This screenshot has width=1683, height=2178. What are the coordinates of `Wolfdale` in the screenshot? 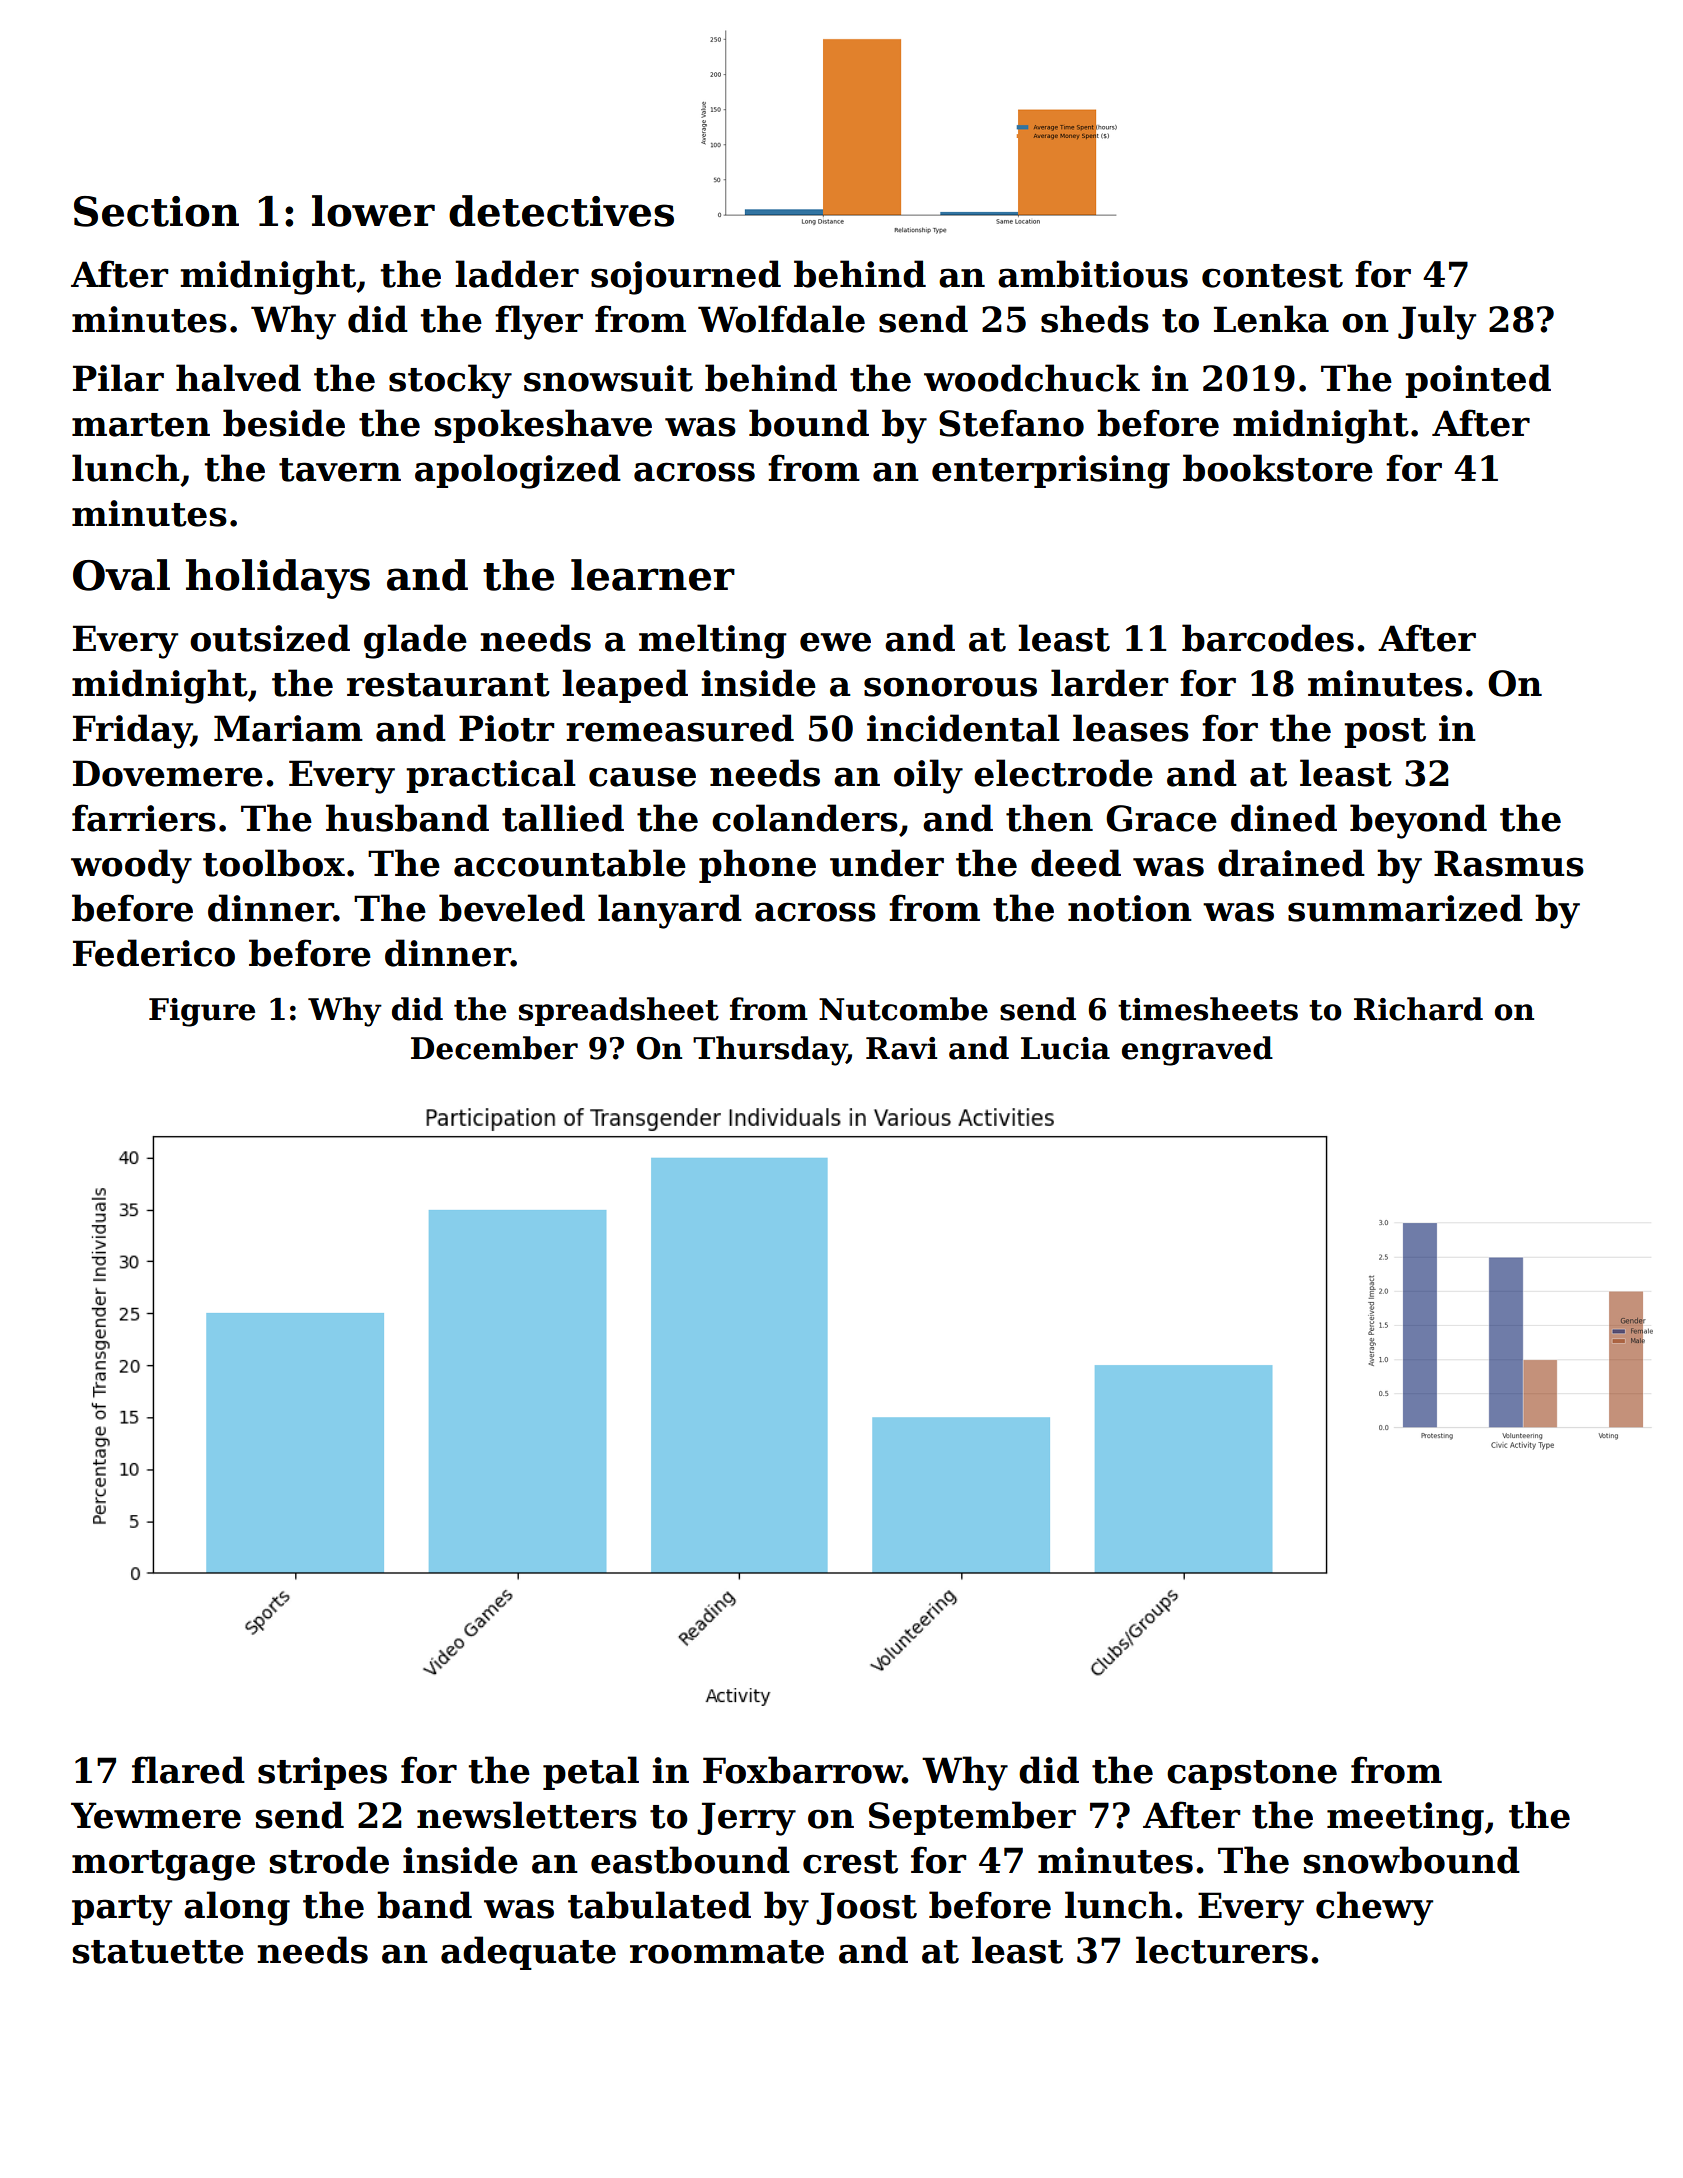 It's located at (781, 319).
